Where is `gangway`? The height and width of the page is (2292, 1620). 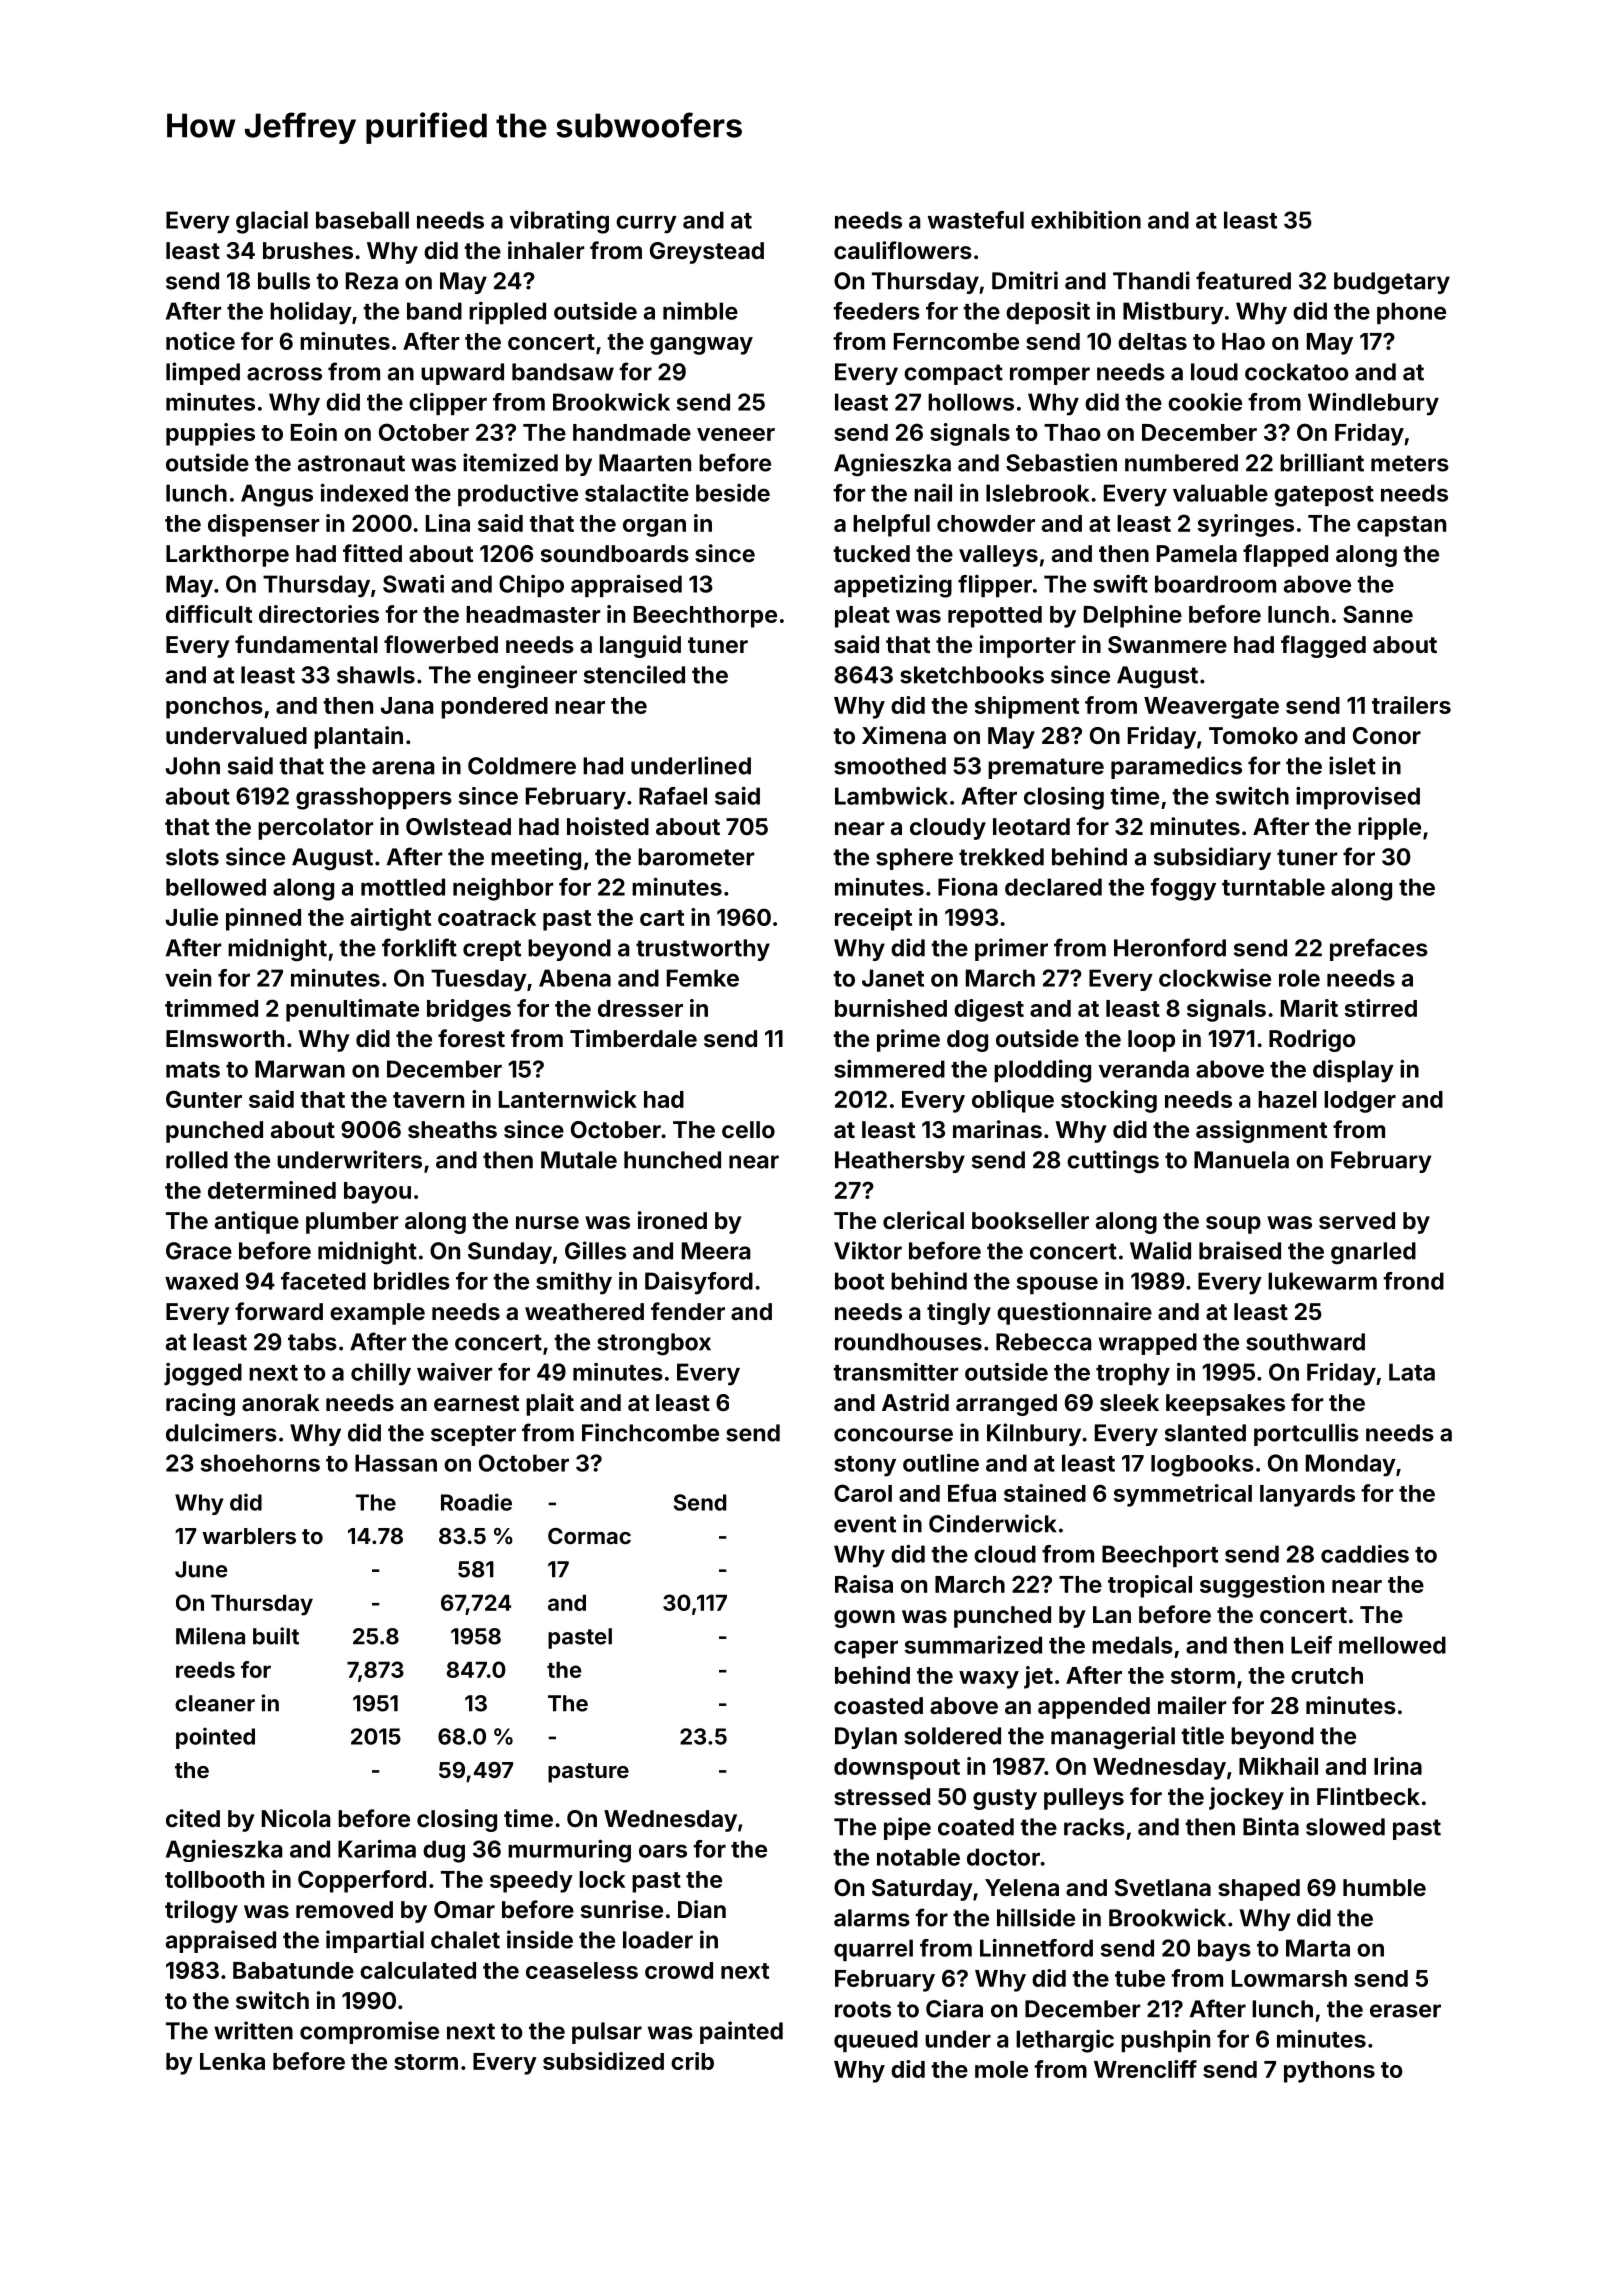 gangway is located at coordinates (701, 346).
